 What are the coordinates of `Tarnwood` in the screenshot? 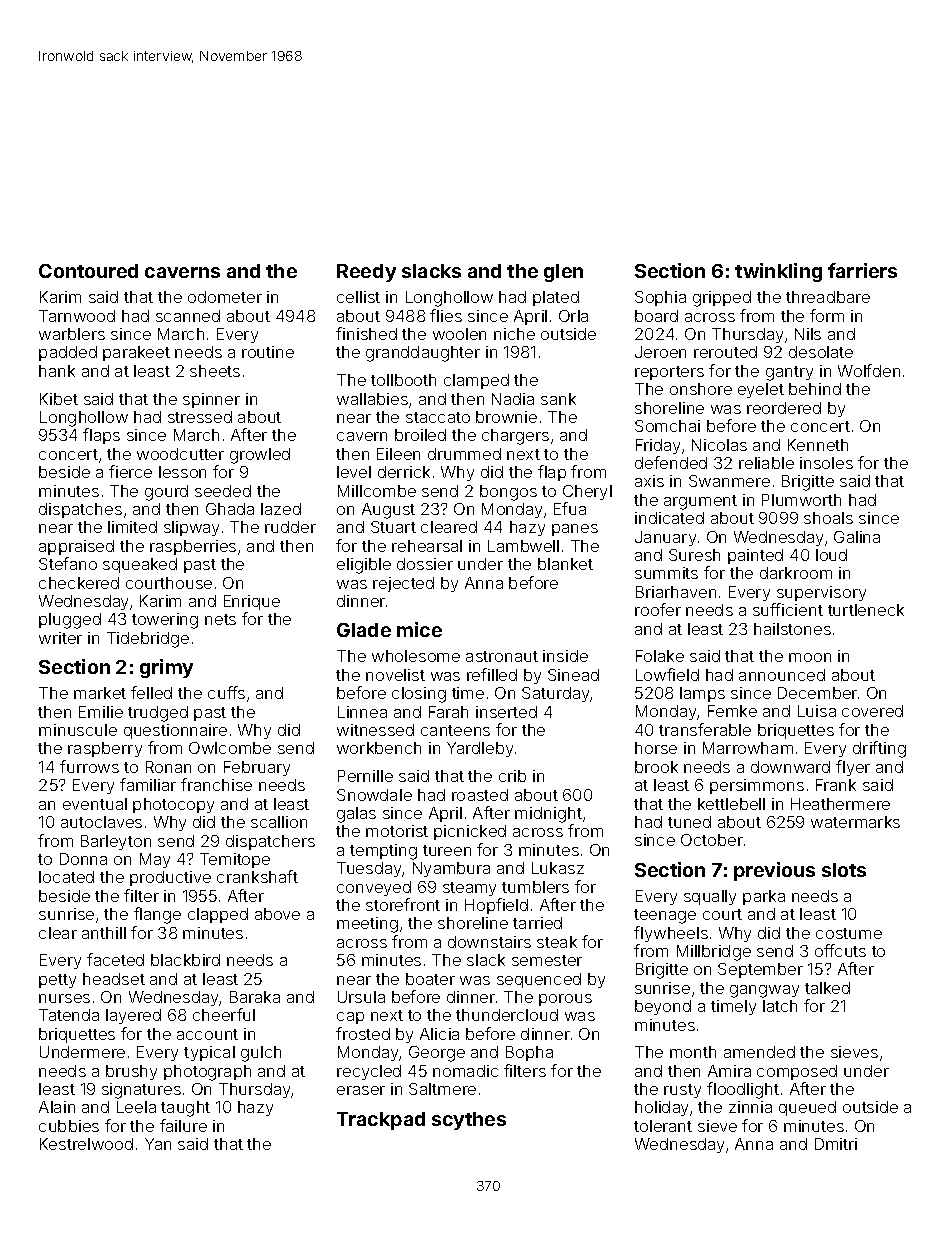 It's located at (77, 316).
